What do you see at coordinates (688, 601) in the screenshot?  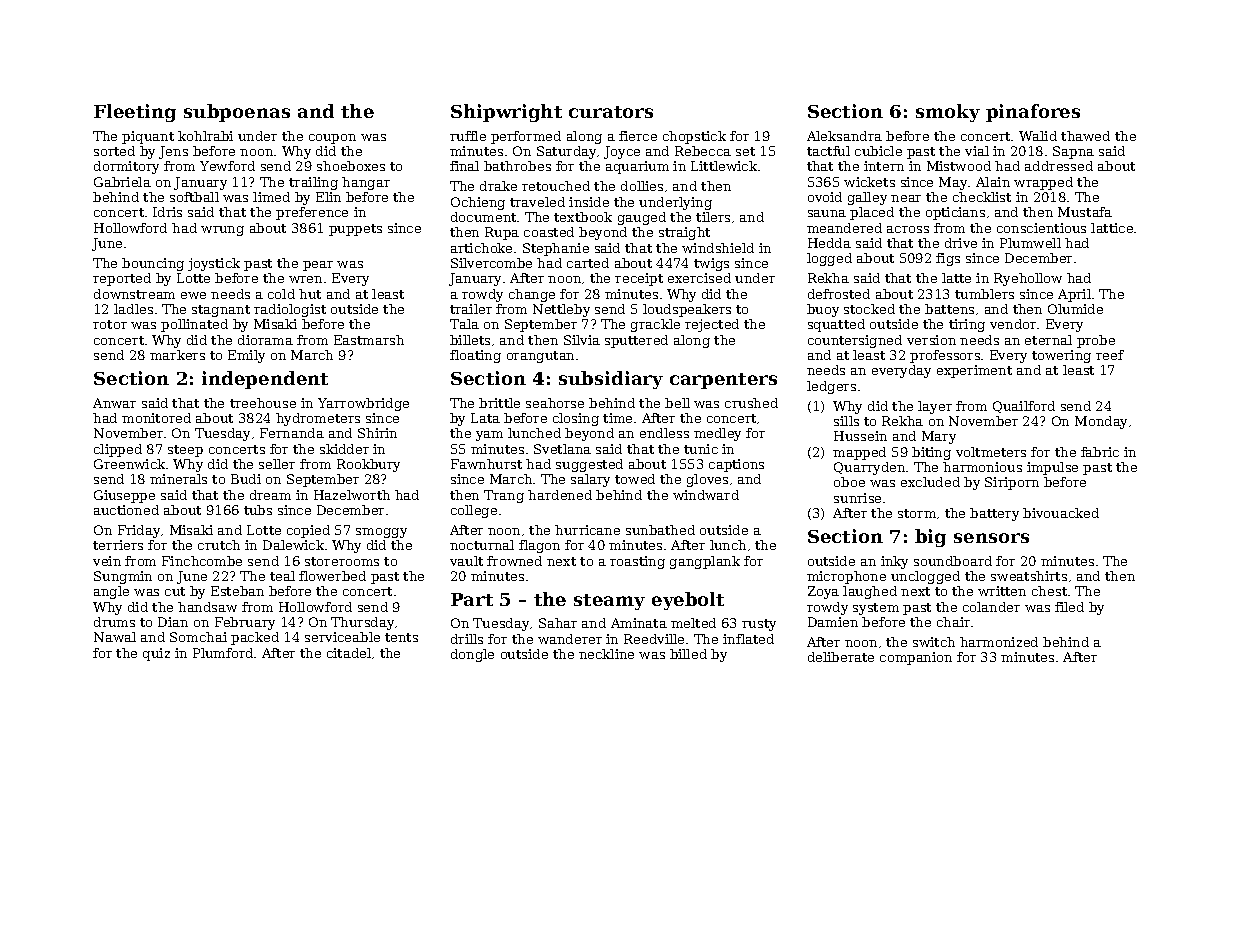 I see `eyebolt` at bounding box center [688, 601].
